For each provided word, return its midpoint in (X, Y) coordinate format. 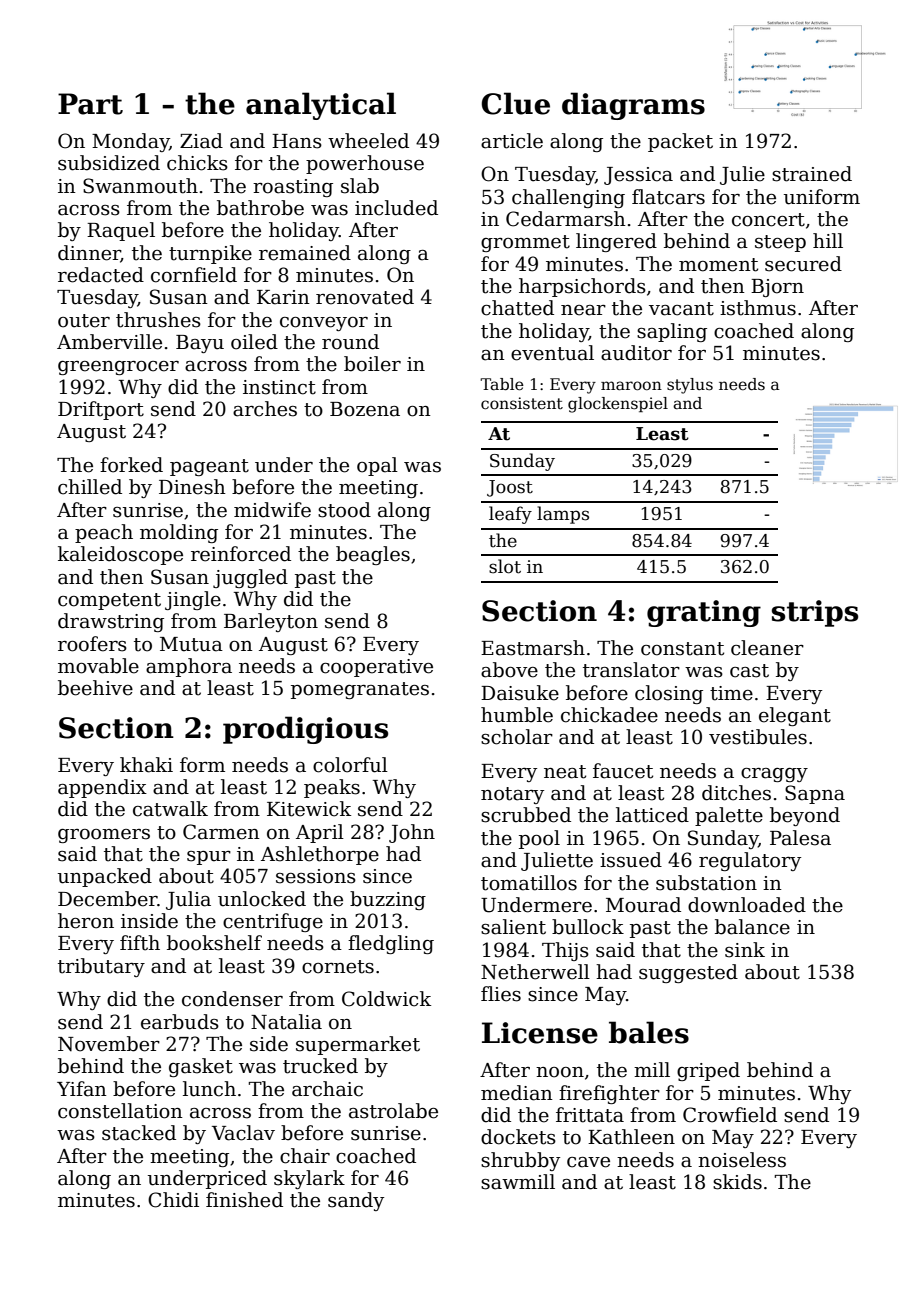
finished (244, 1200)
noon (560, 1072)
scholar (517, 737)
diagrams (633, 106)
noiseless (742, 1160)
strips (815, 613)
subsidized (109, 163)
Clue (516, 103)
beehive (95, 688)
